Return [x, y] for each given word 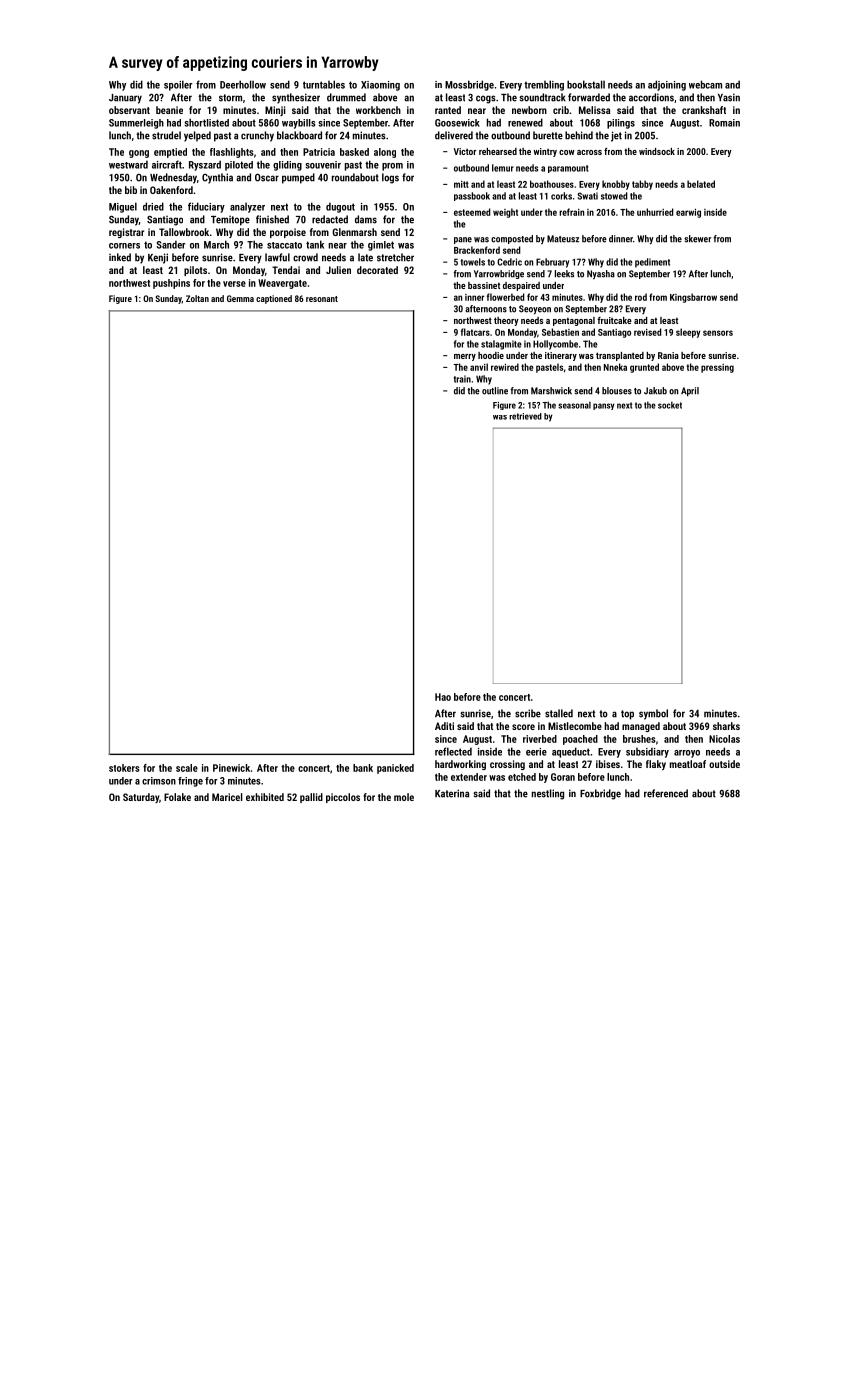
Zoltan [197, 298]
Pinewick [231, 768]
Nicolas [724, 739]
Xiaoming [380, 86]
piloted [239, 166]
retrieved [525, 416]
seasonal [574, 405]
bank [363, 768]
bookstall [586, 84]
